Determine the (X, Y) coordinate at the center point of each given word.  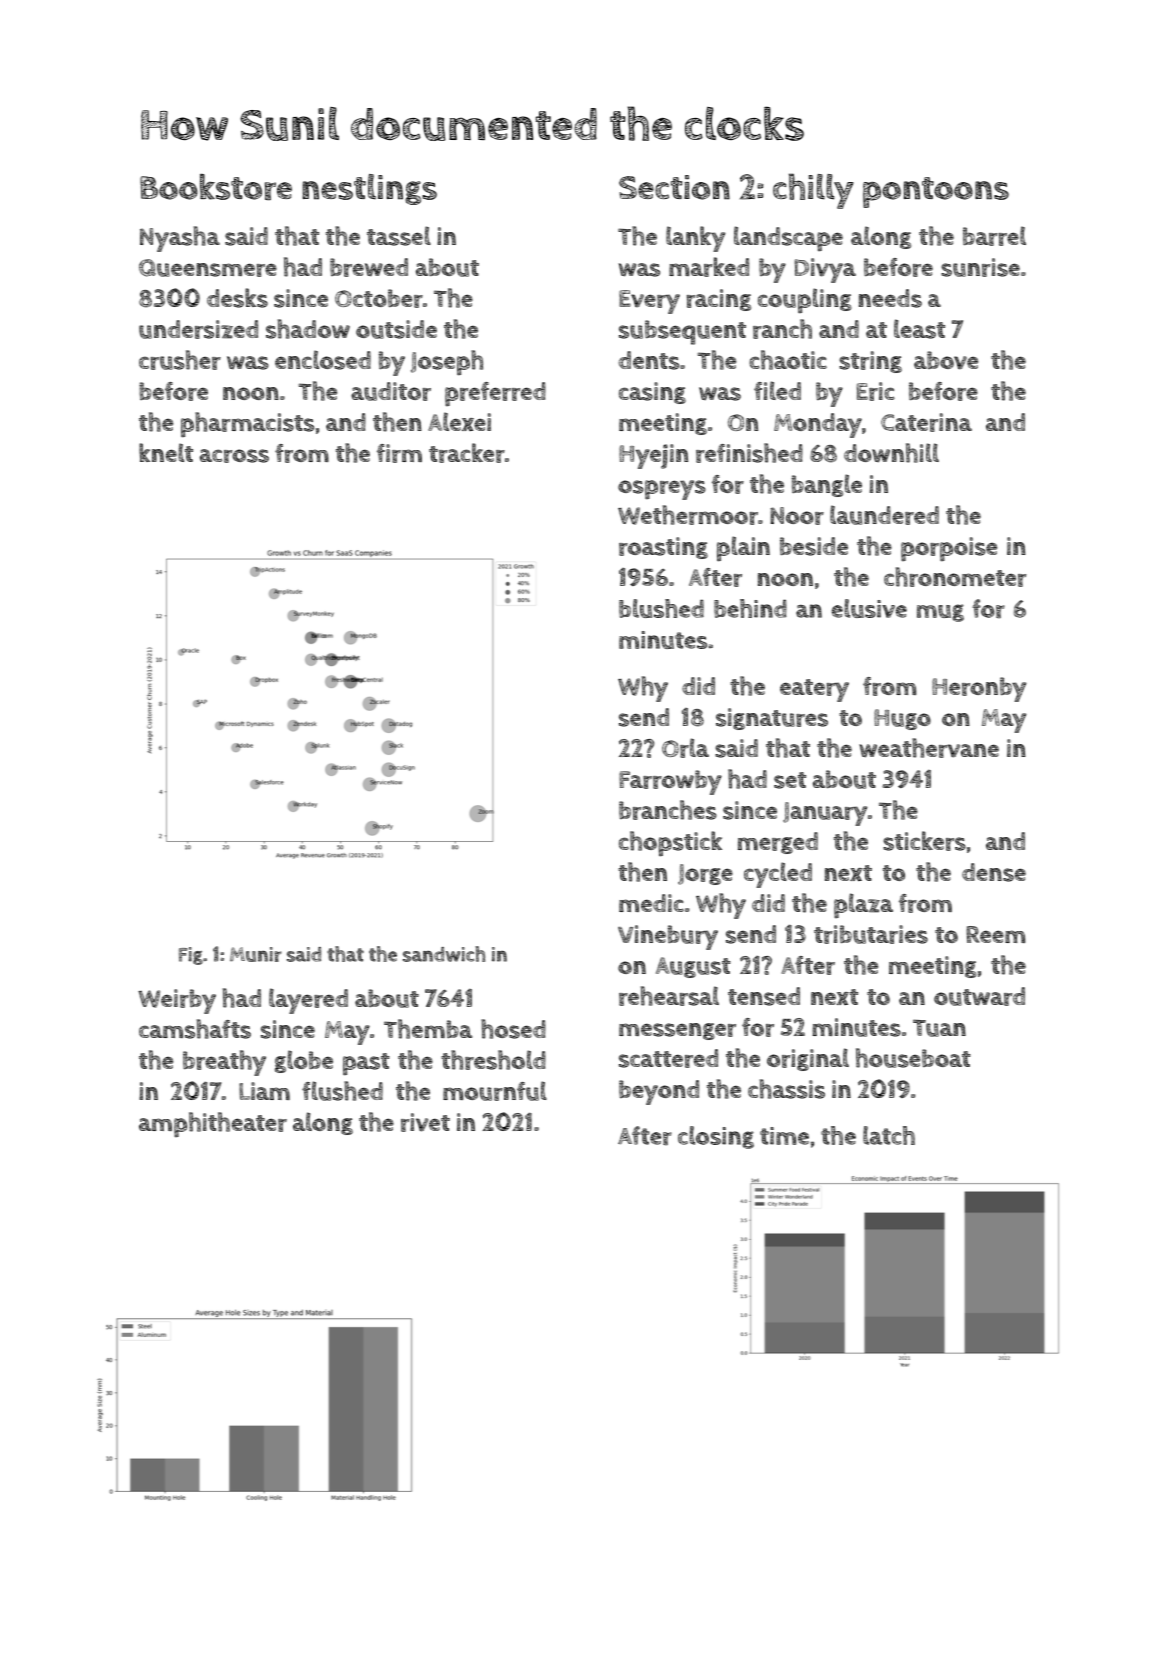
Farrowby (670, 782)
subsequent (682, 332)
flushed (342, 1091)
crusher (180, 360)
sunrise (980, 267)
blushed (661, 608)
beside (814, 546)
